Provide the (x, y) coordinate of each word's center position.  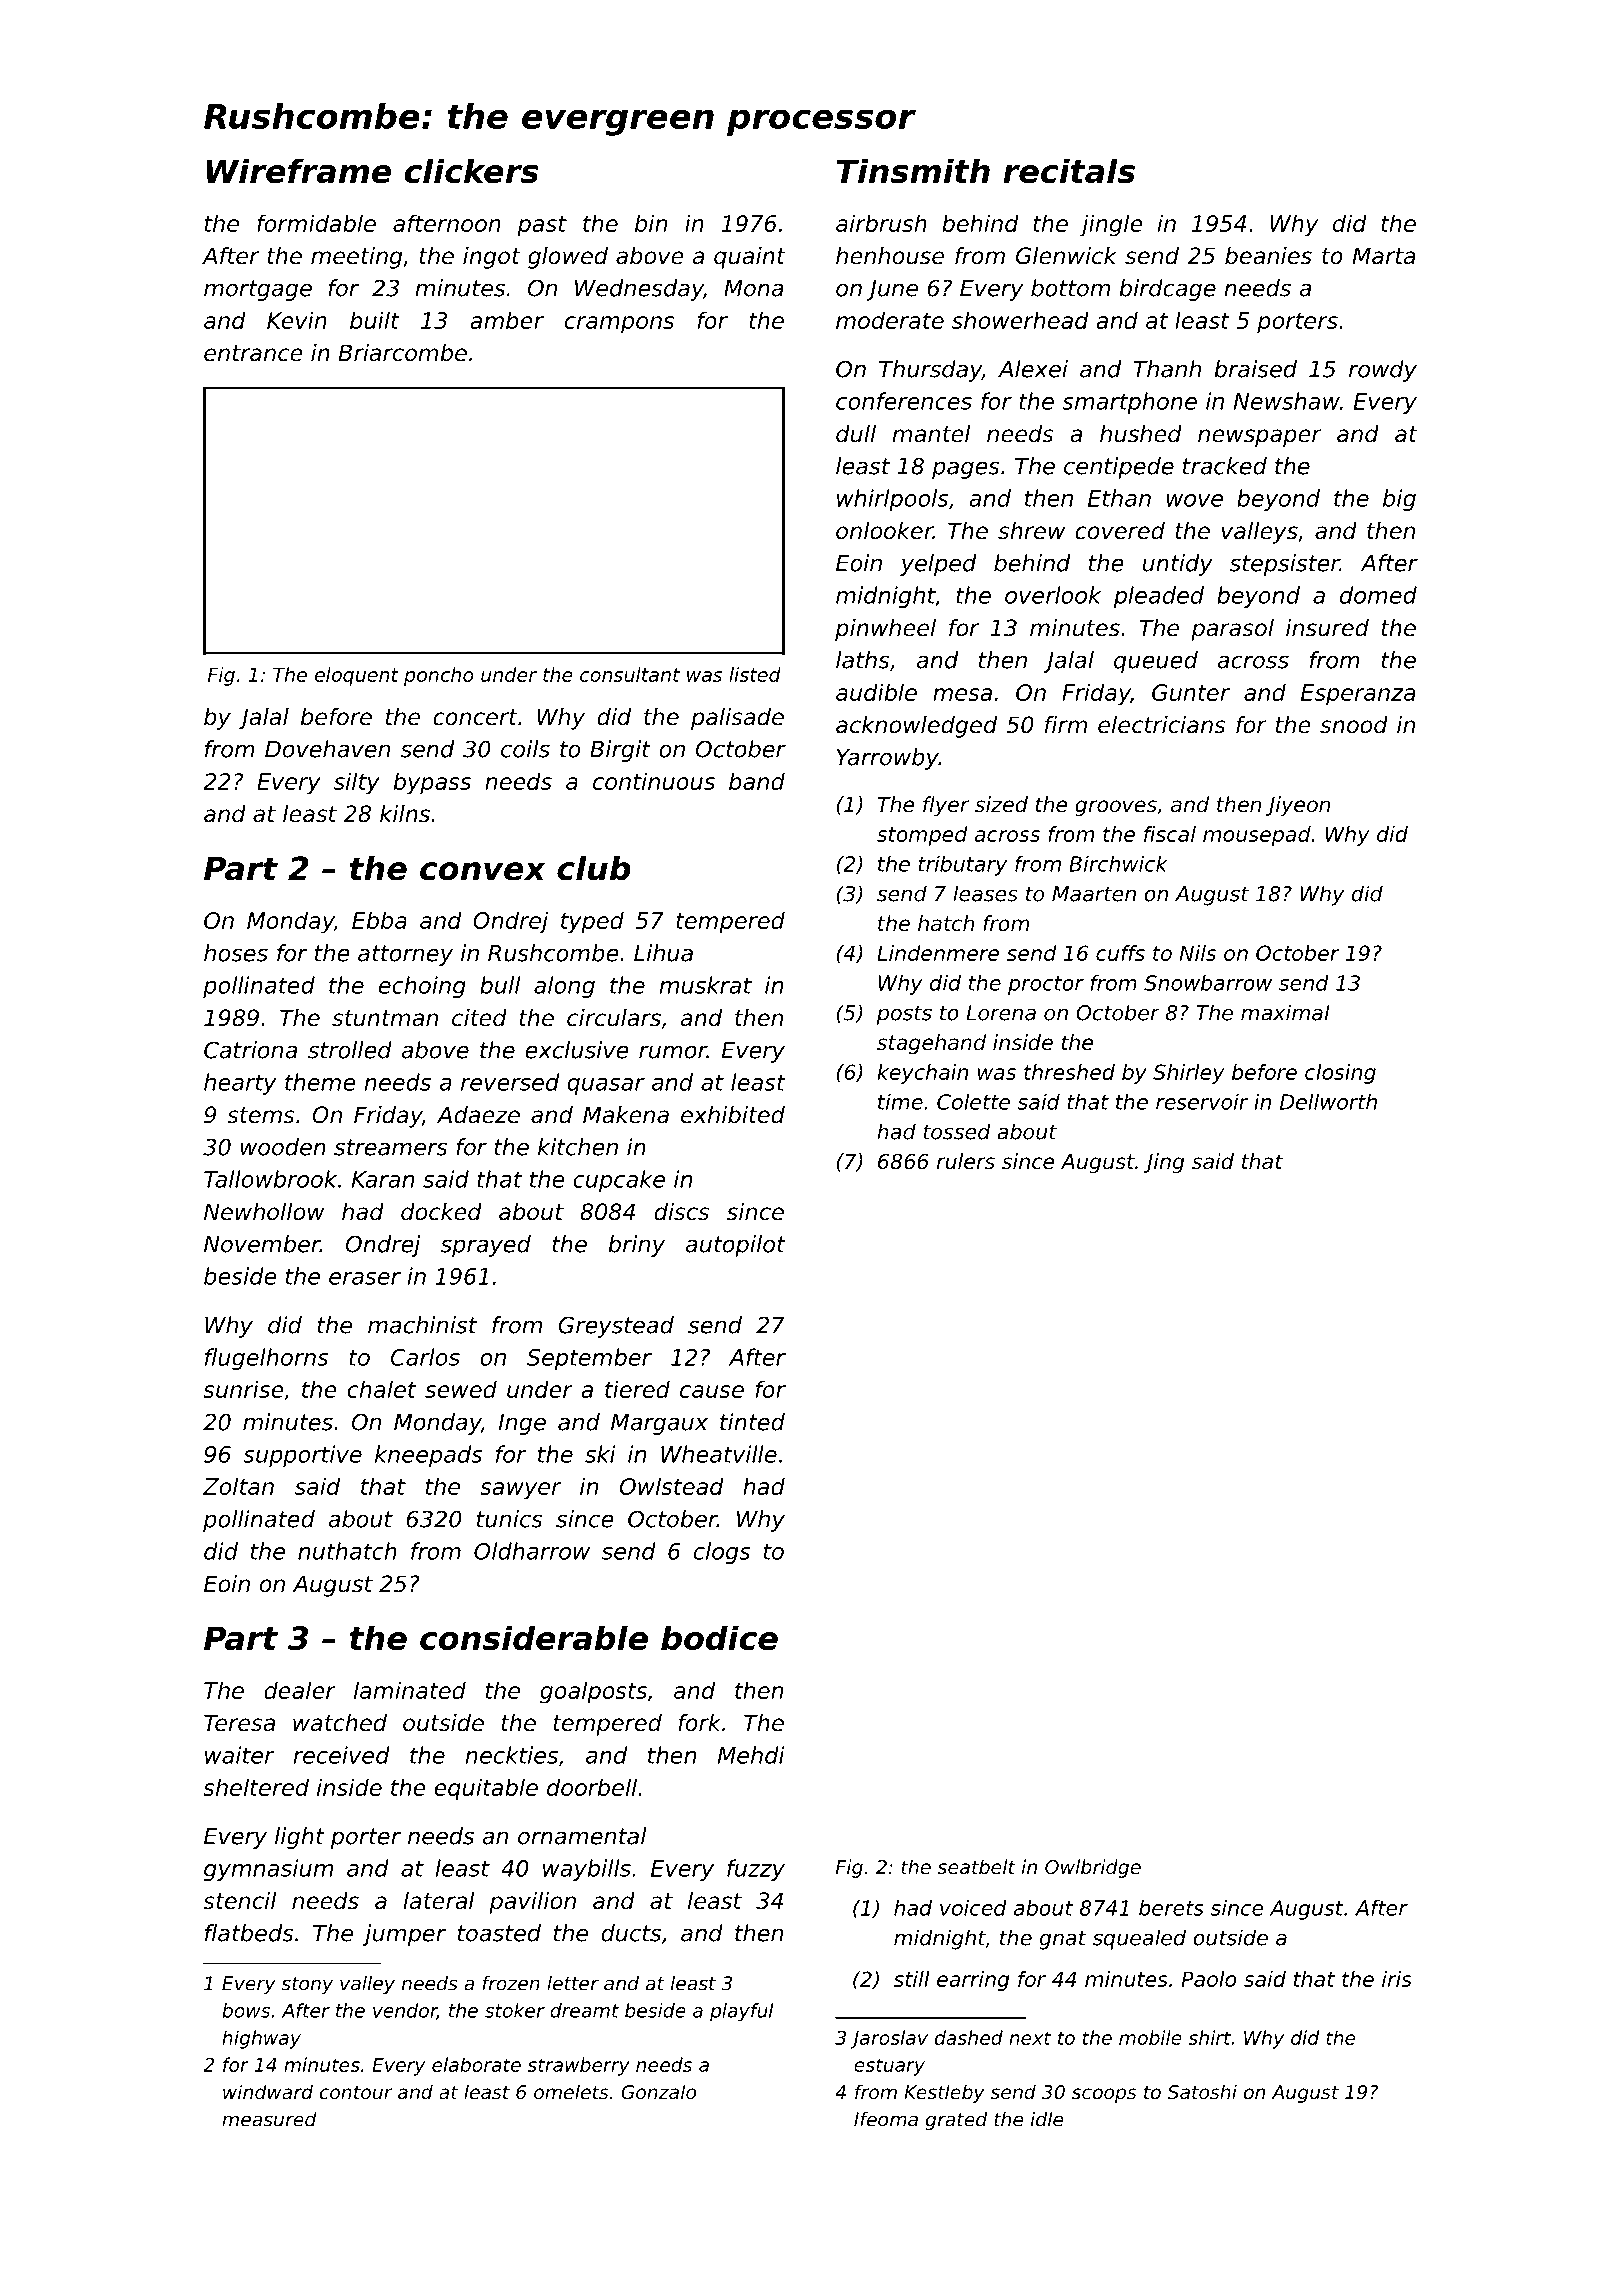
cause (712, 1391)
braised (1255, 369)
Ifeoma (886, 2119)
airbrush (881, 223)
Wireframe (298, 170)
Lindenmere (938, 953)
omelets (571, 2091)
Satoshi (1202, 2091)
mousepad (1257, 836)
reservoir (1202, 1102)
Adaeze (478, 1115)
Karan (383, 1179)
